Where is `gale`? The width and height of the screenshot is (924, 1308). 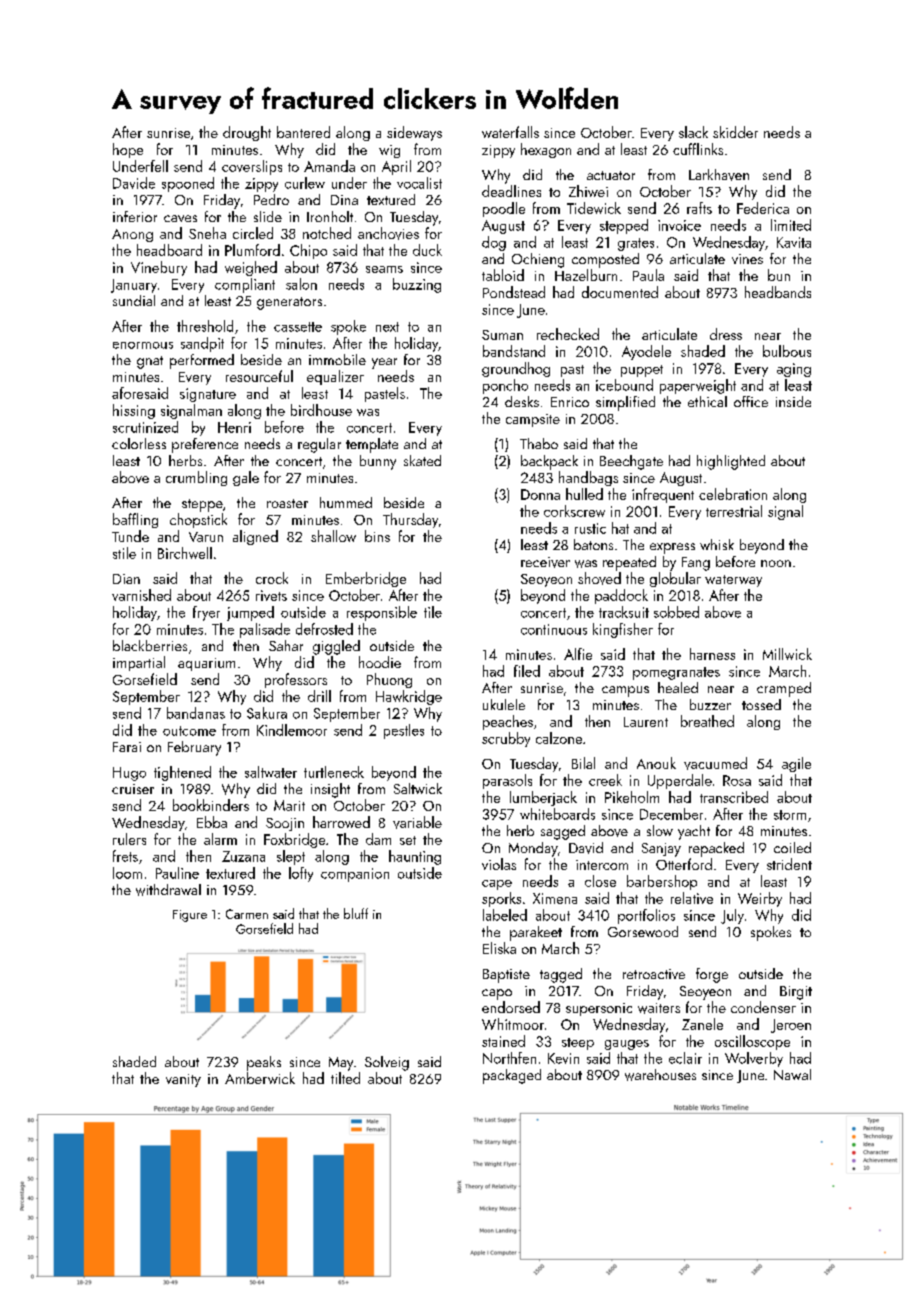
gale is located at coordinates (246, 478).
